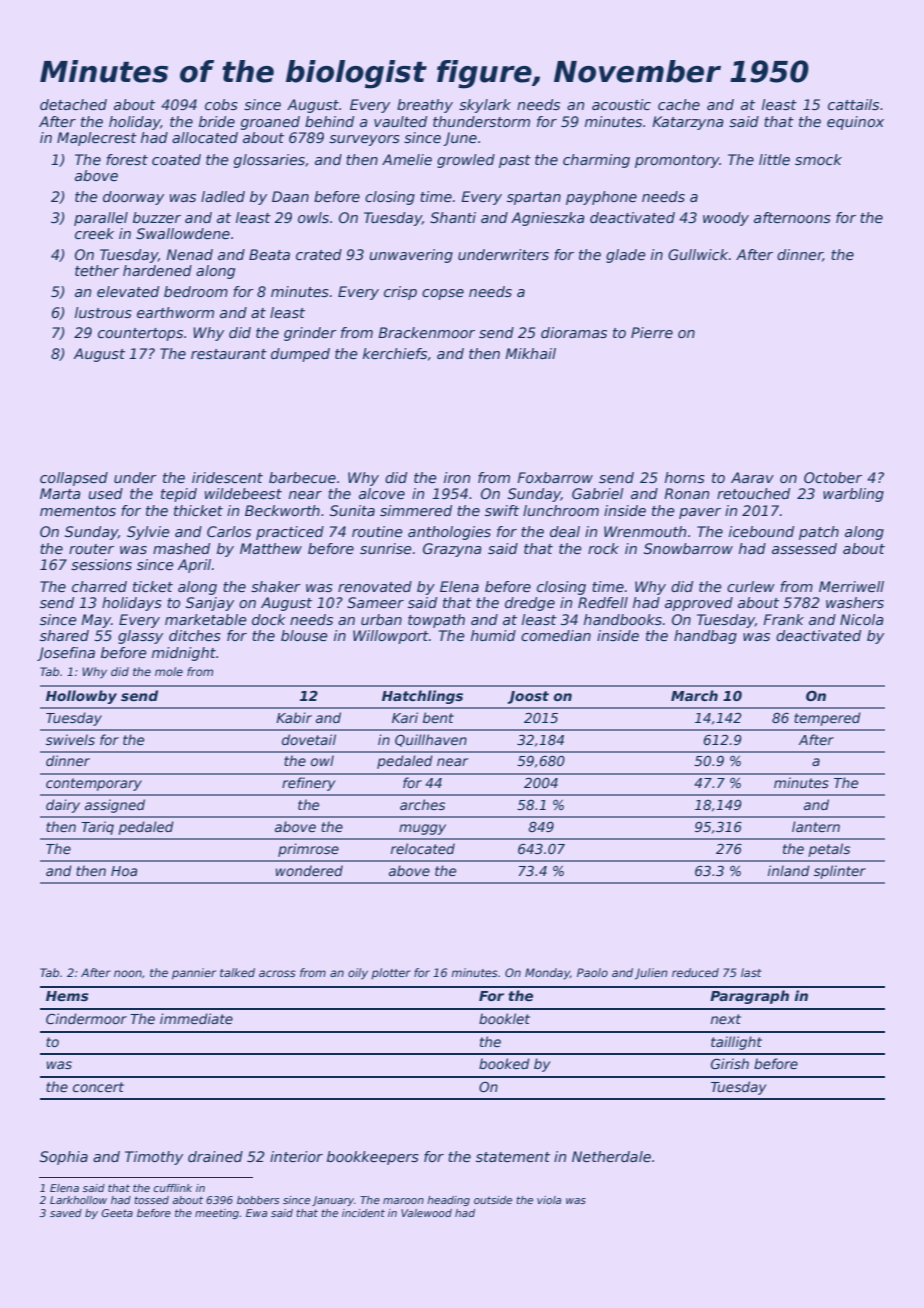  Describe the element at coordinates (611, 1156) in the image. I see `Netherdale` at that location.
